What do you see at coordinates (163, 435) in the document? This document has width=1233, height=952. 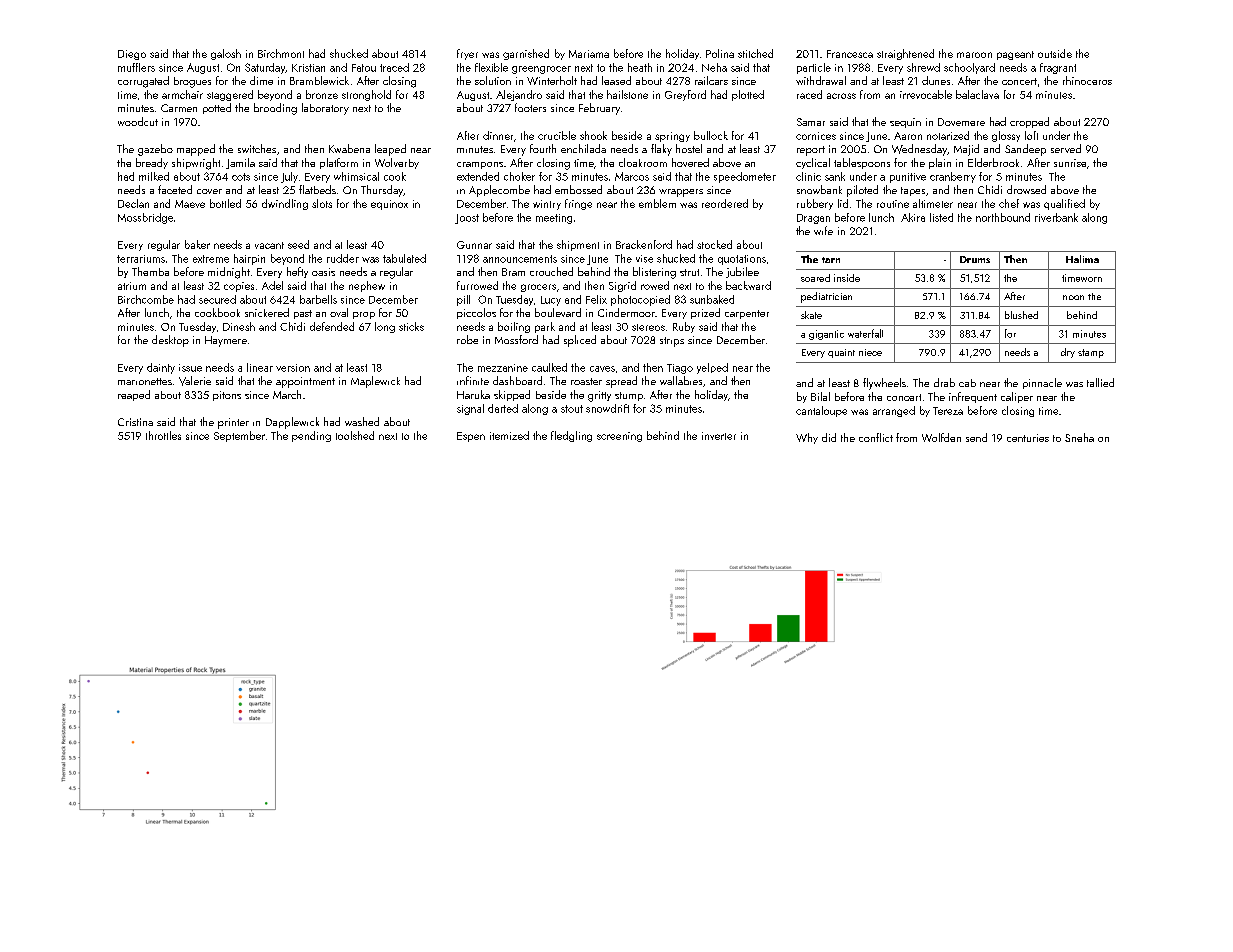 I see `throttles` at bounding box center [163, 435].
